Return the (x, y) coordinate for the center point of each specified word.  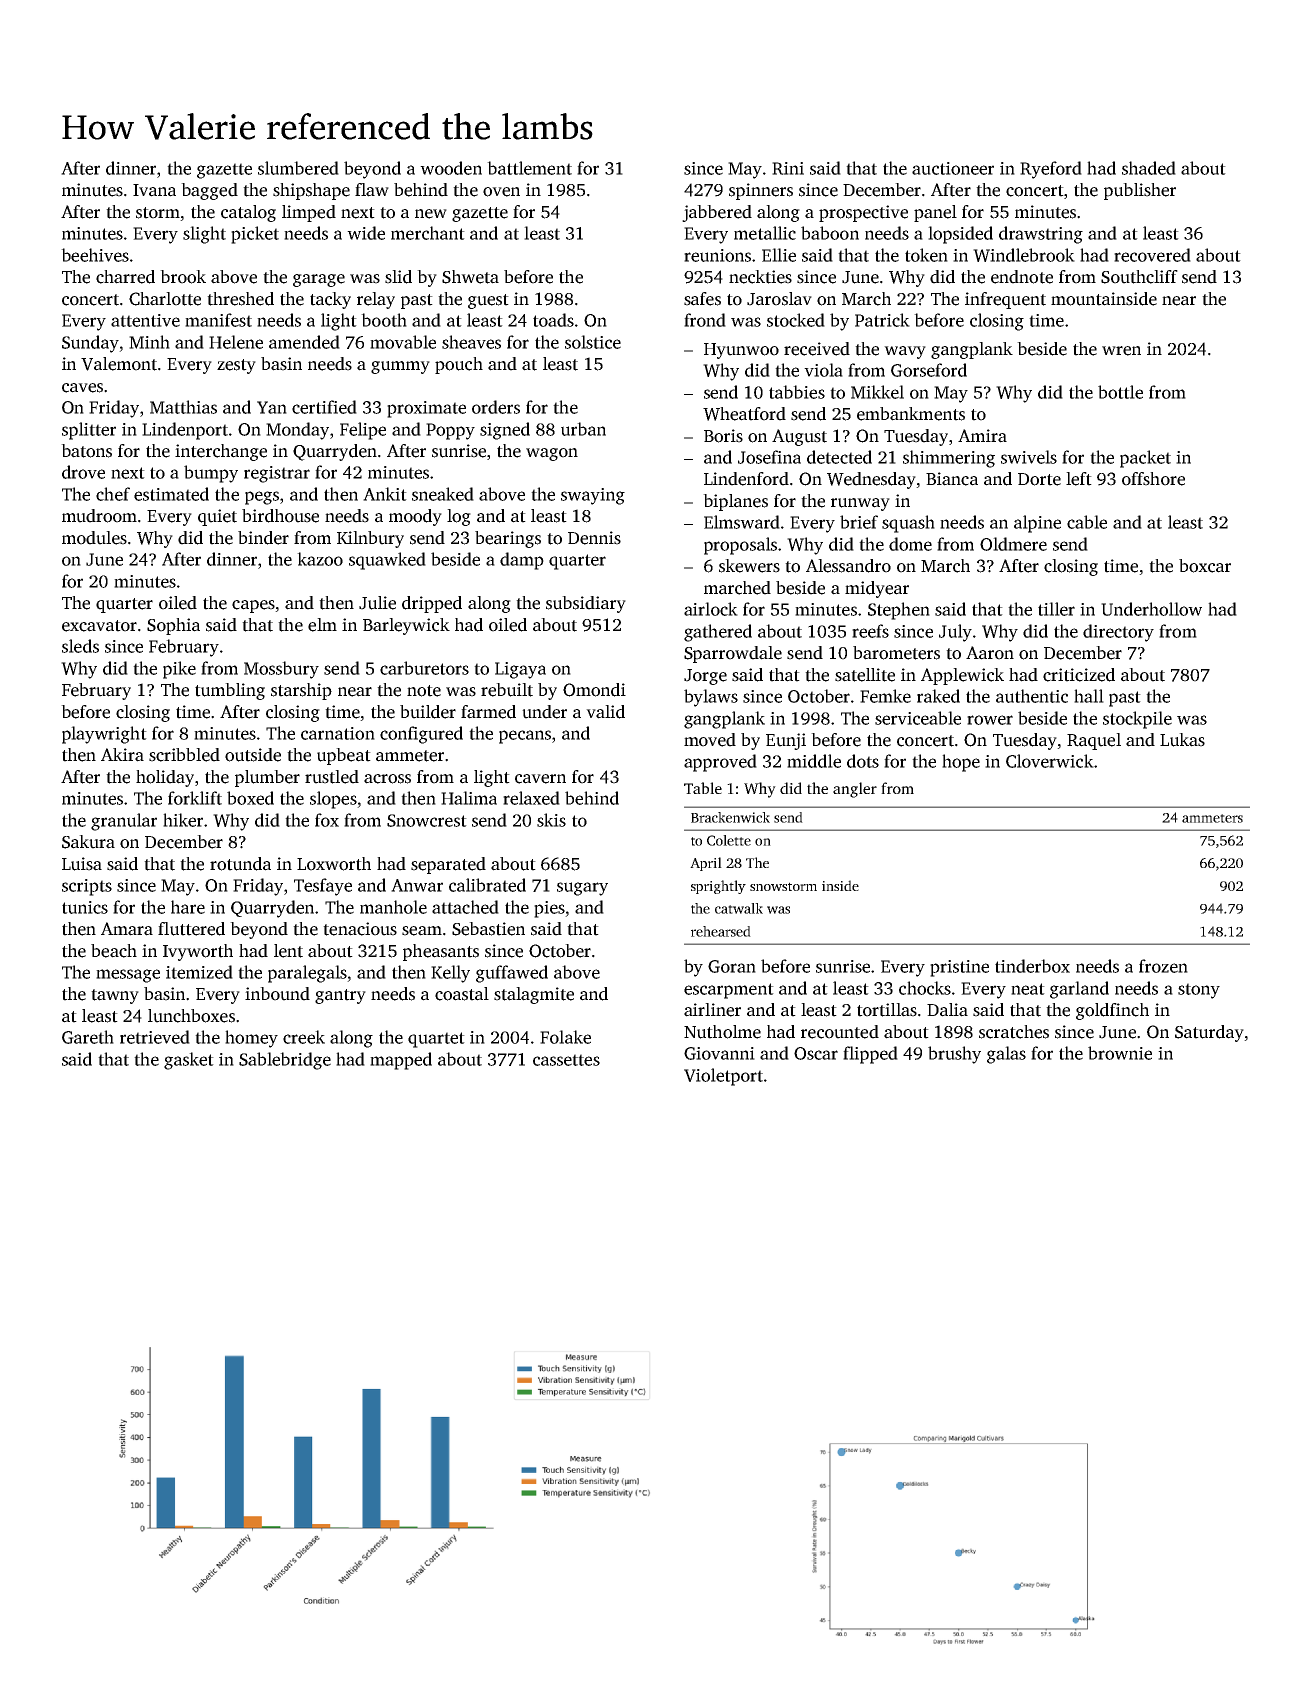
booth (384, 320)
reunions (717, 255)
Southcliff (1139, 277)
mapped (401, 1061)
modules (94, 538)
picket (255, 235)
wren (1121, 351)
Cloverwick (1050, 761)
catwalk (739, 908)
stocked (796, 320)
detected (839, 457)
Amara (127, 929)
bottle (1120, 392)
